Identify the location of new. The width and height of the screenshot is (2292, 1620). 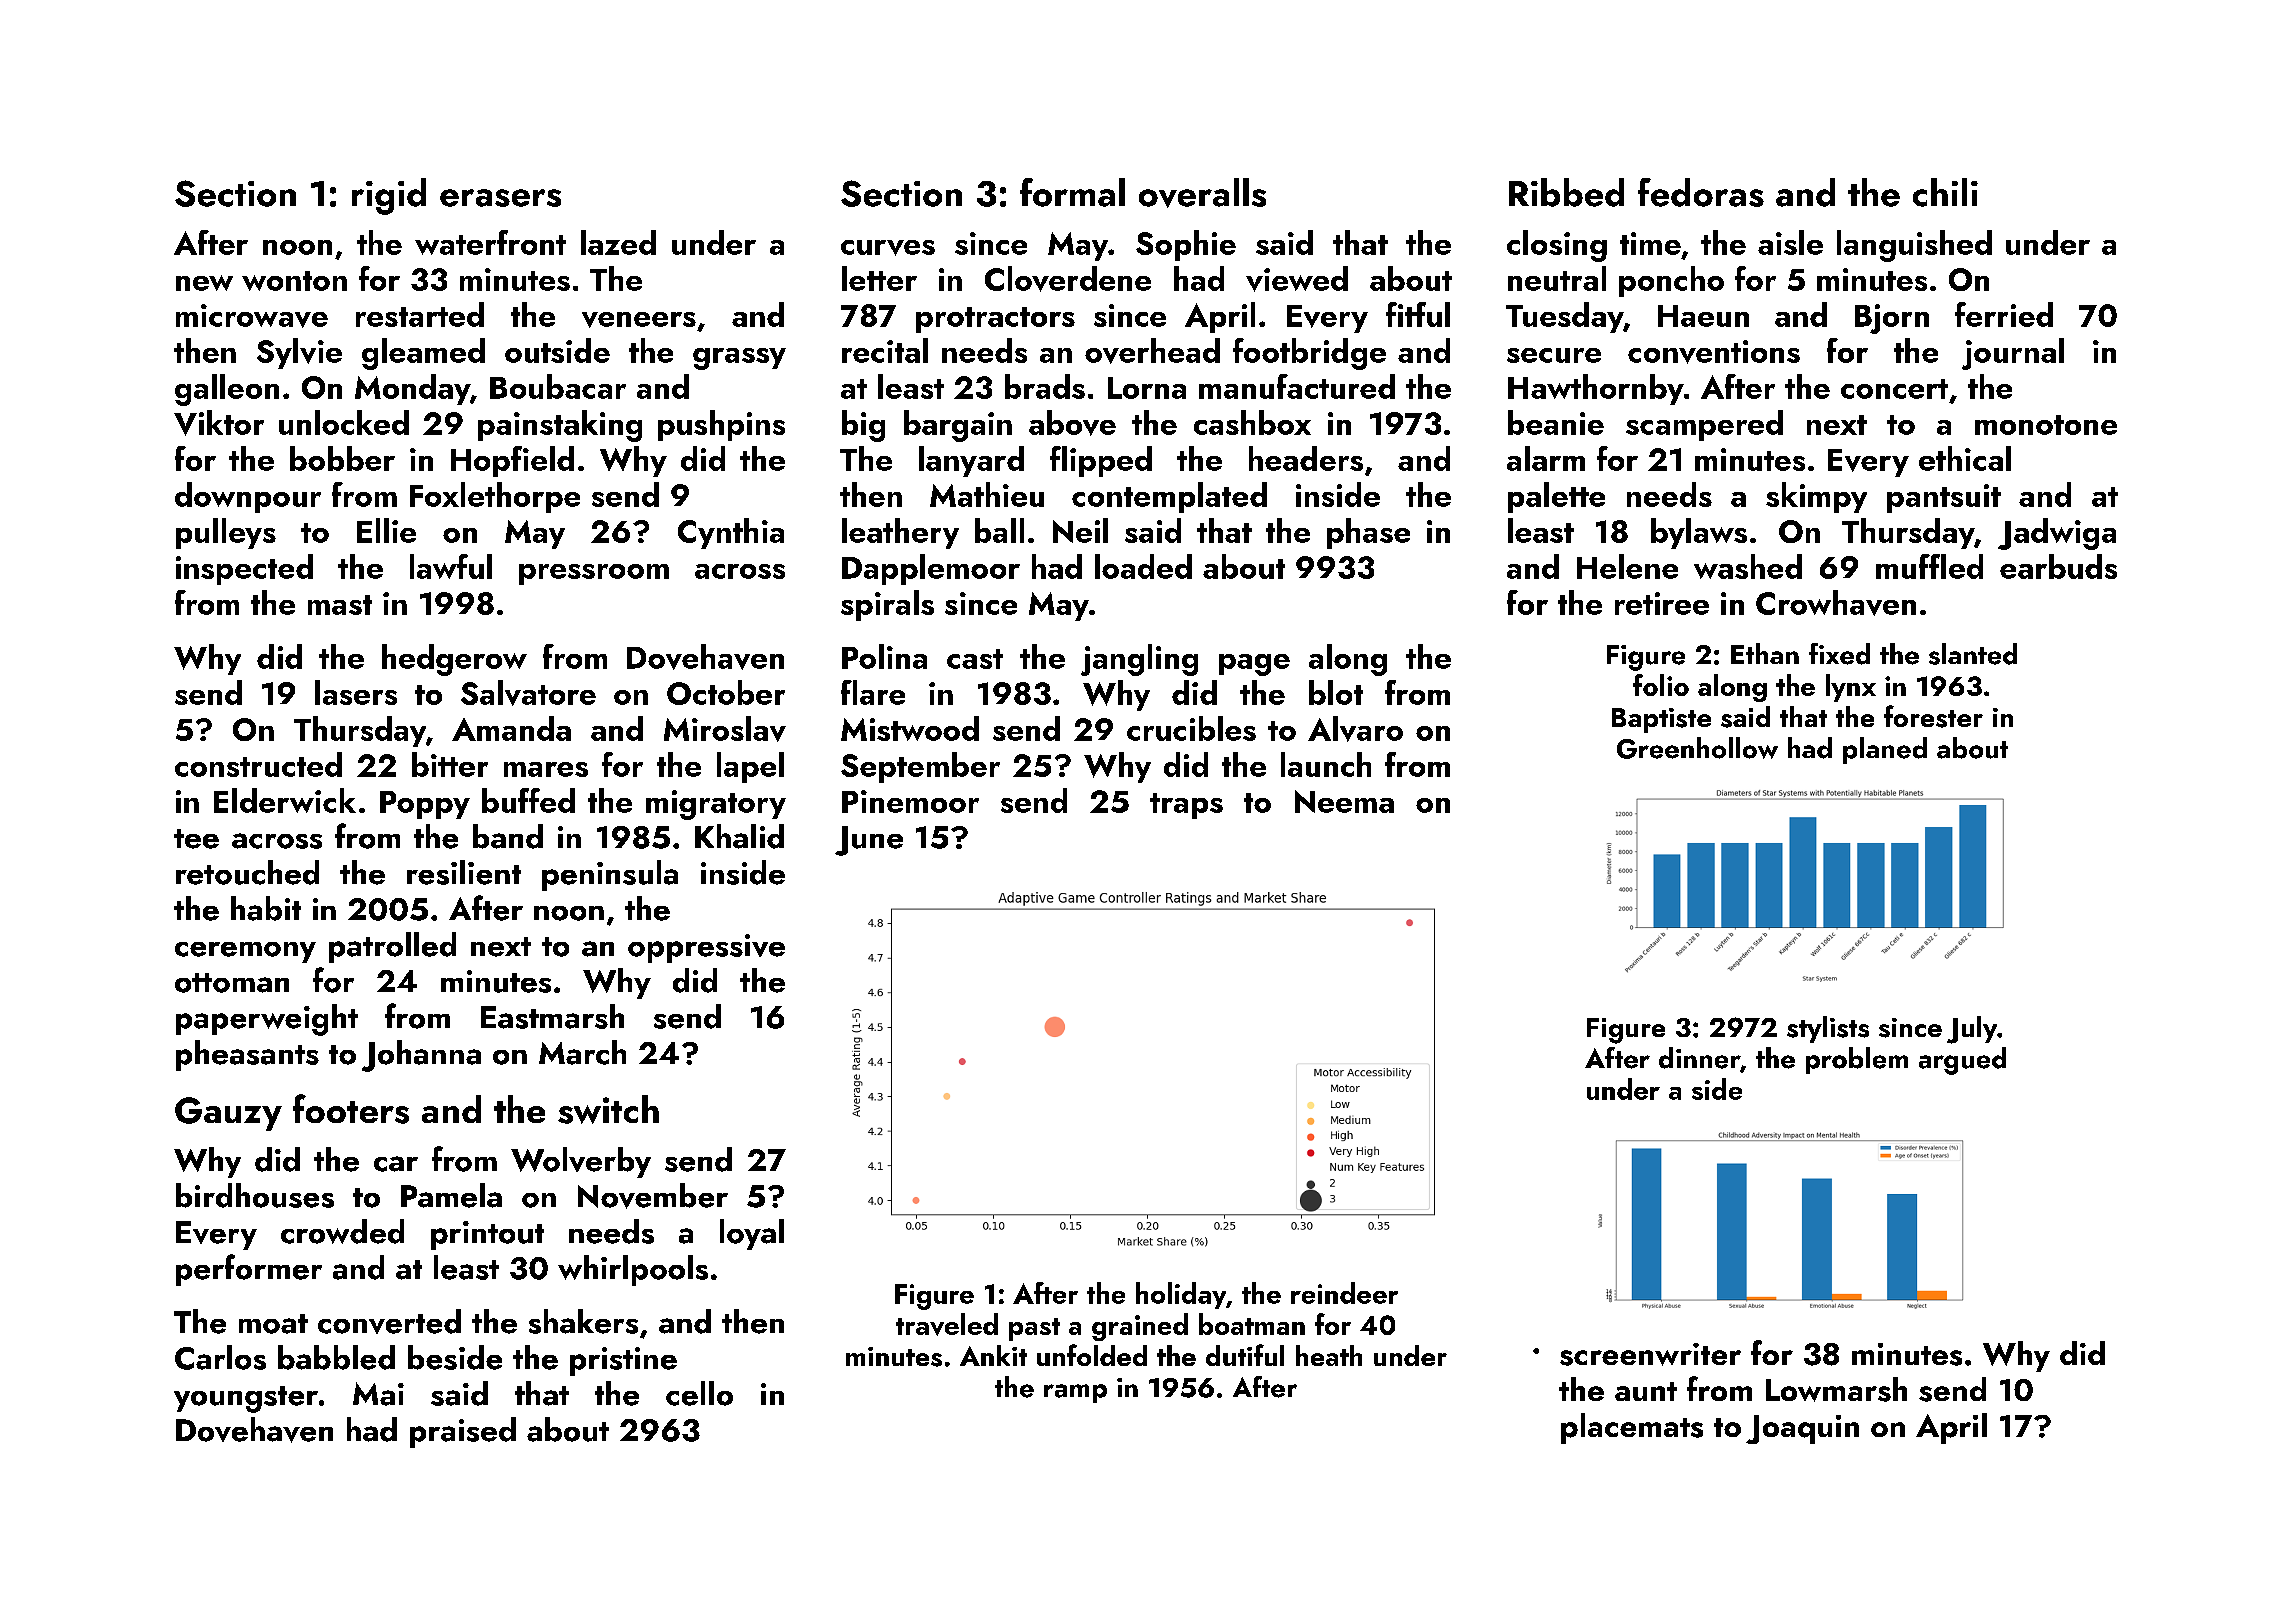
(204, 283).
